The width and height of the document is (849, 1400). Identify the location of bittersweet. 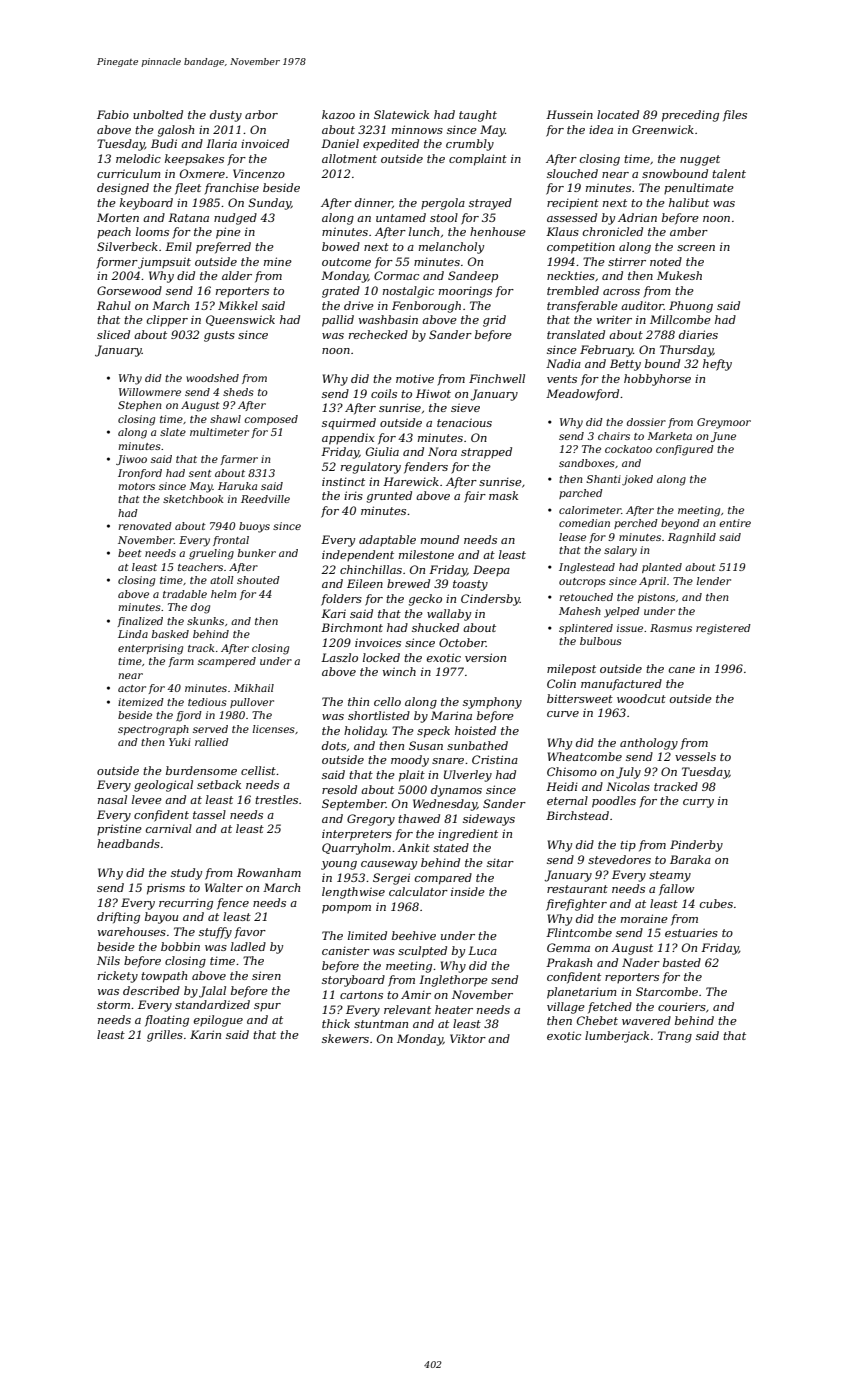
(580, 698).
